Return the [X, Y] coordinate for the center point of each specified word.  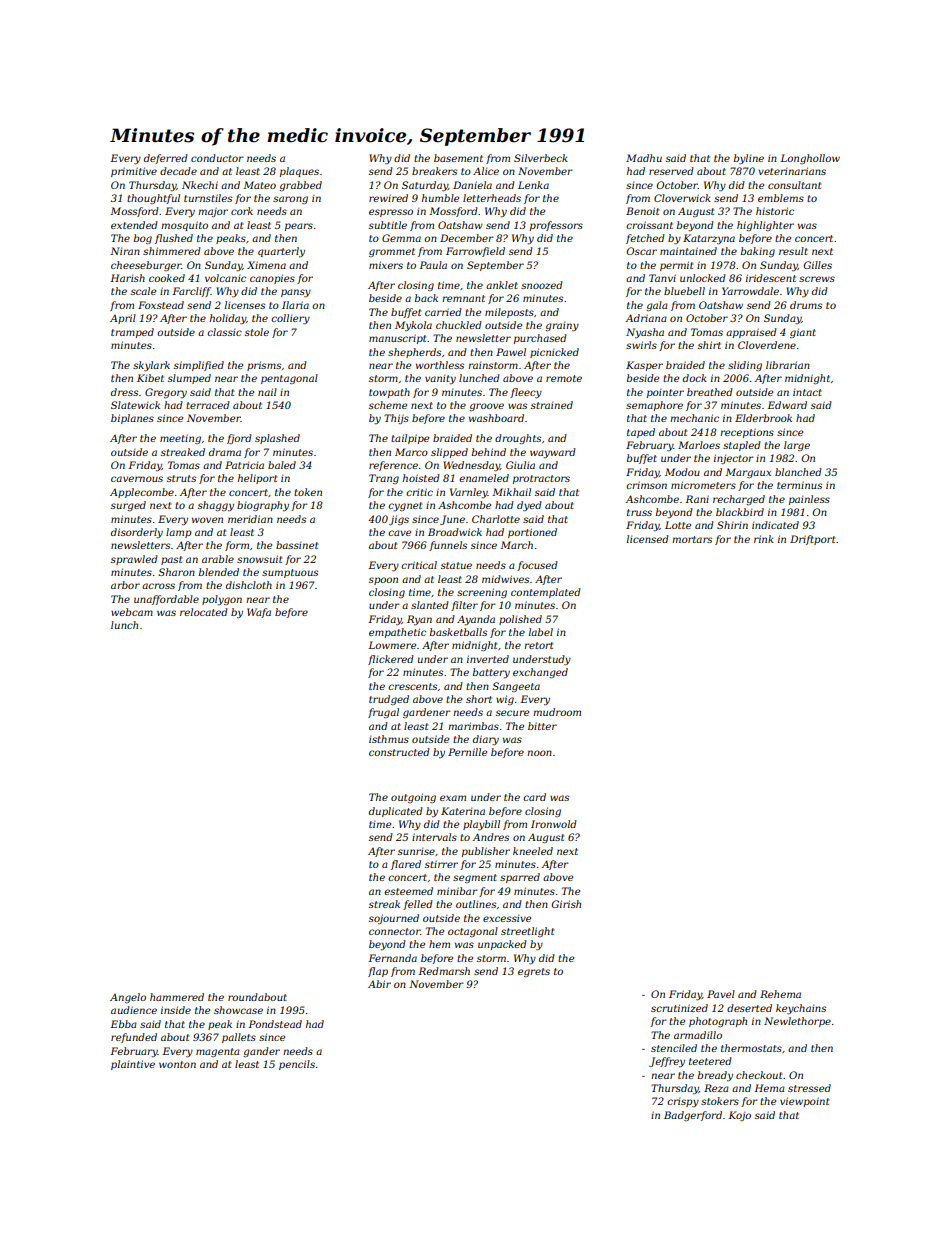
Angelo [128, 998]
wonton [177, 1064]
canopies [272, 279]
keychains [801, 1009]
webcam [132, 612]
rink [764, 539]
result [793, 251]
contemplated [546, 593]
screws [817, 279]
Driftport [812, 540]
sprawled [134, 560]
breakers [434, 171]
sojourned [394, 919]
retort [538, 645]
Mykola [413, 326]
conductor [217, 158]
